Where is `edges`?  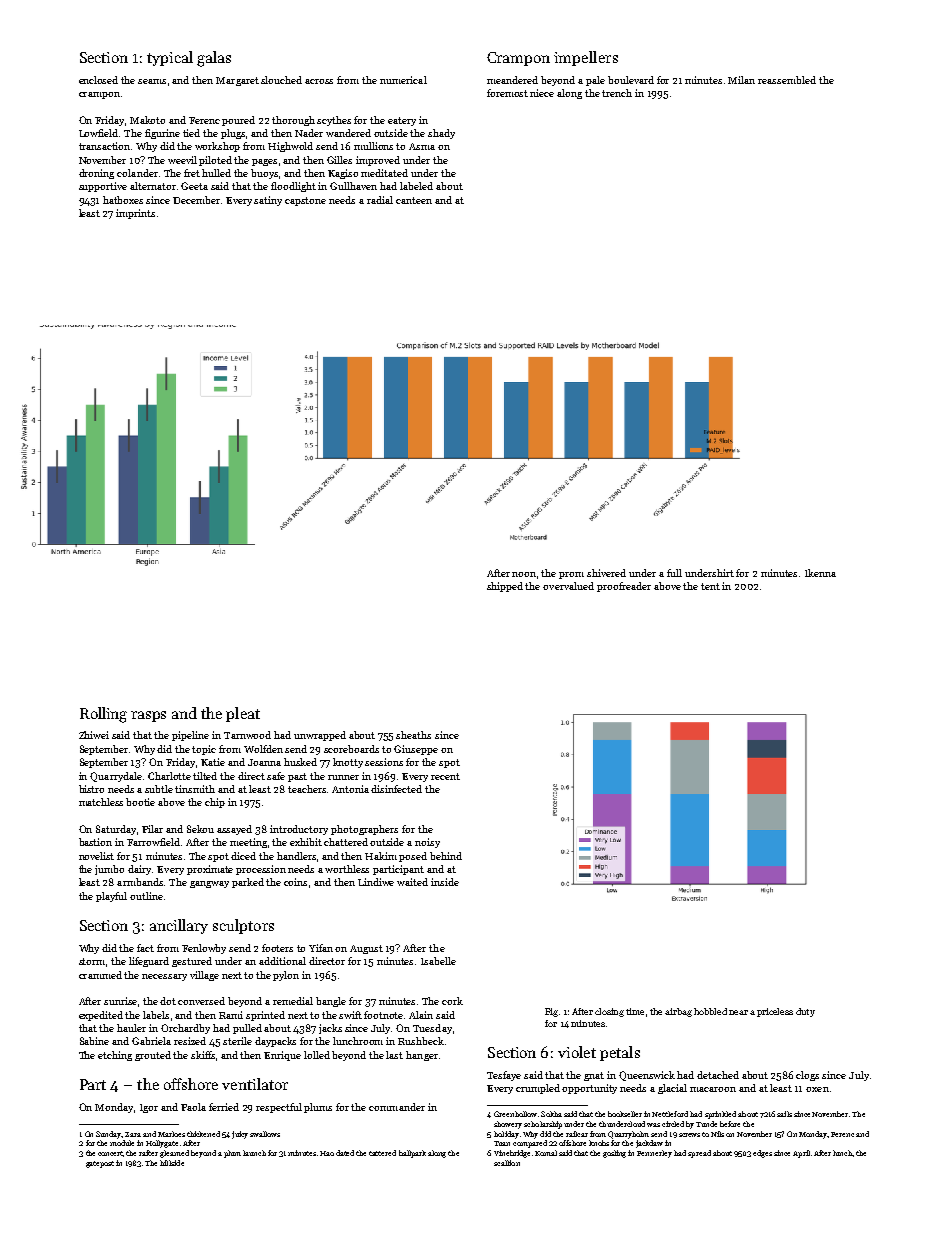
edges is located at coordinates (762, 1154).
